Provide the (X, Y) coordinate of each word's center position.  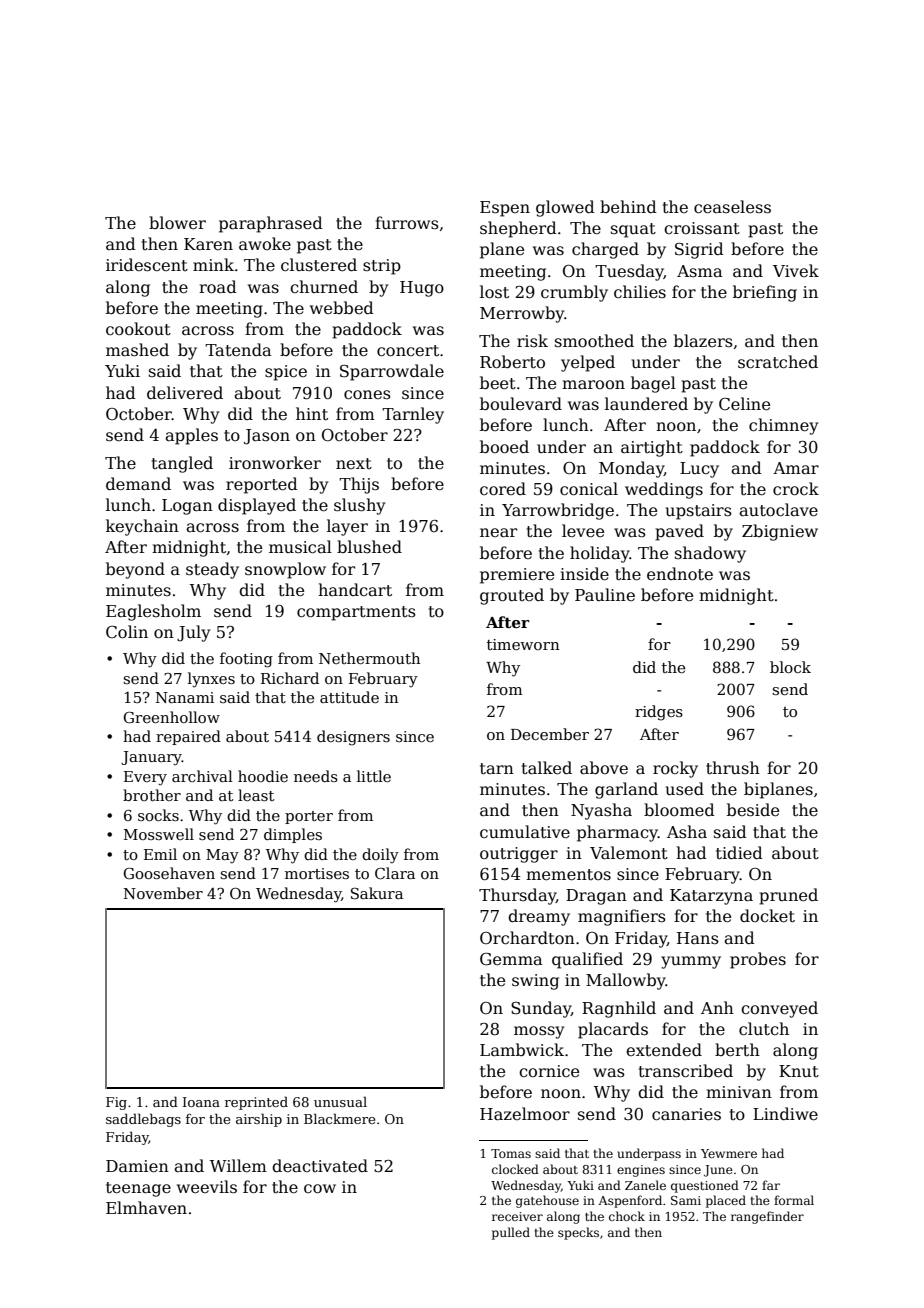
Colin (127, 631)
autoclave (778, 510)
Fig (116, 1103)
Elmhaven (146, 1208)
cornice (549, 1071)
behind (628, 207)
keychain (142, 527)
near (498, 533)
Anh (717, 1007)
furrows (407, 222)
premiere (517, 576)
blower (177, 223)
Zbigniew (780, 532)
